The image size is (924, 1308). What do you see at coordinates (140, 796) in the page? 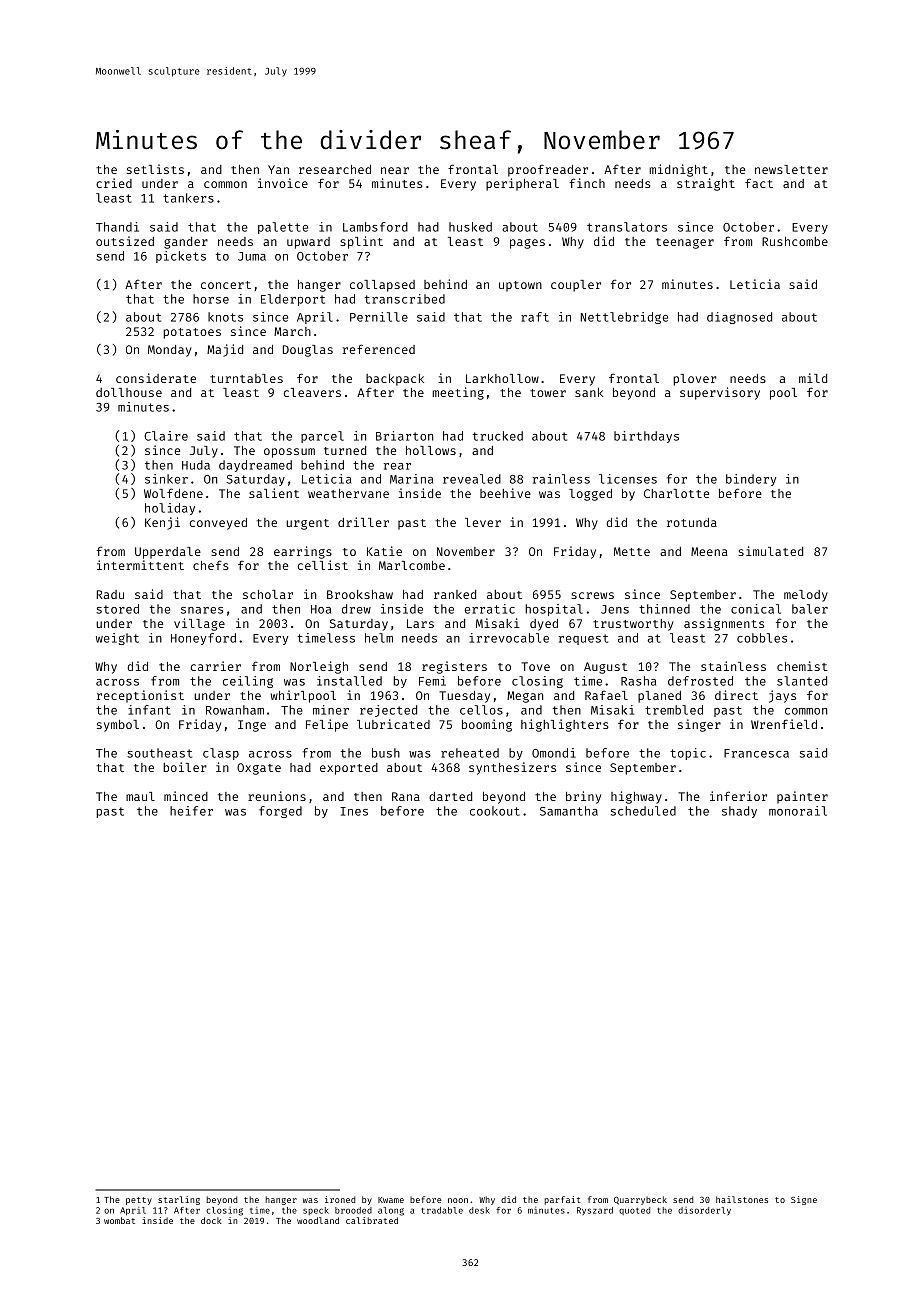
I see `maul` at bounding box center [140, 796].
